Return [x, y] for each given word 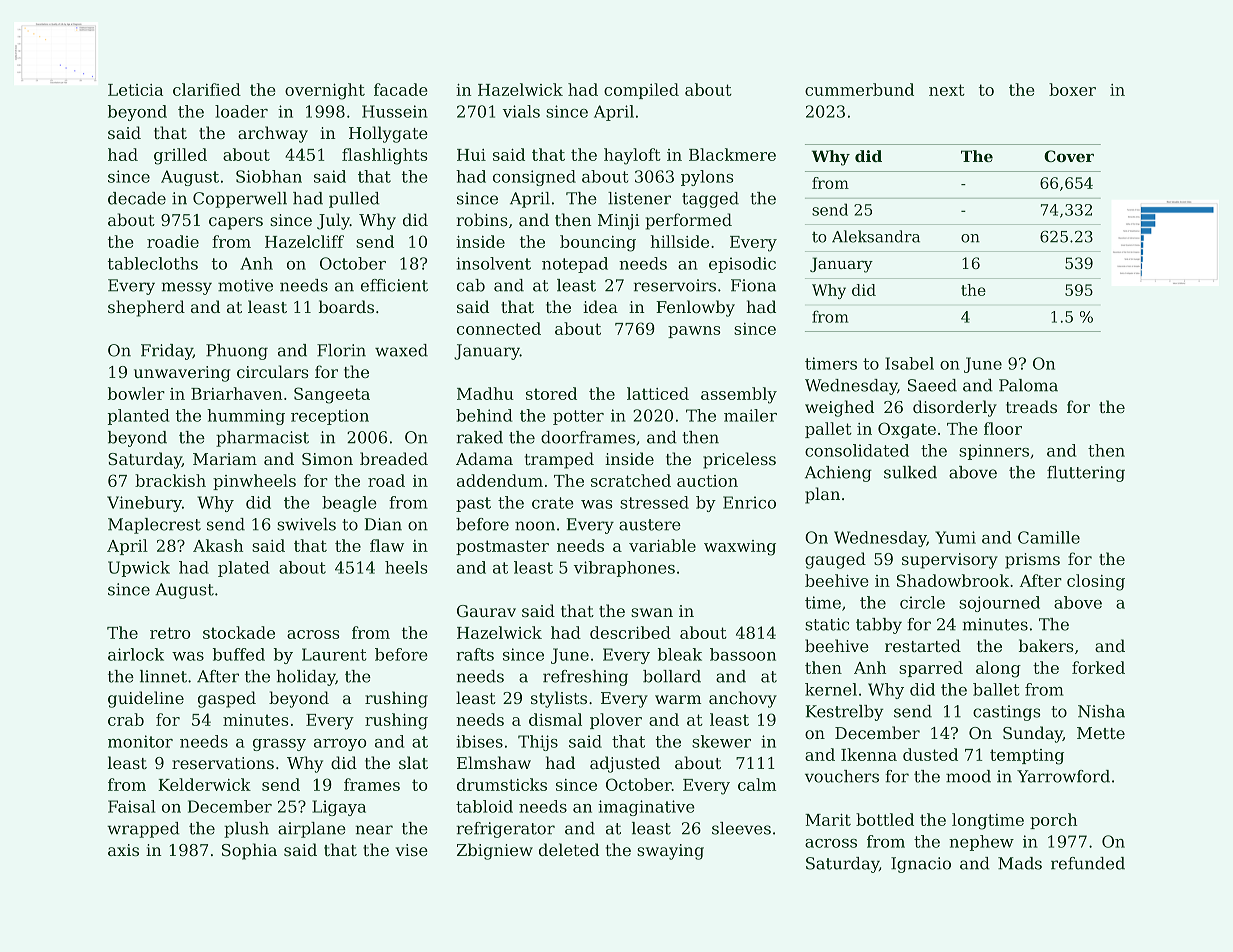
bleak [680, 654]
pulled [354, 200]
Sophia [249, 851]
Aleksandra [876, 236]
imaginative [646, 808]
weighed [839, 408]
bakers [1046, 645]
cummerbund [859, 89]
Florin [341, 350]
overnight [325, 91]
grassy [279, 745]
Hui [471, 155]
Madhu [485, 393]
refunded [1088, 863]
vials [521, 111]
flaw [387, 545]
